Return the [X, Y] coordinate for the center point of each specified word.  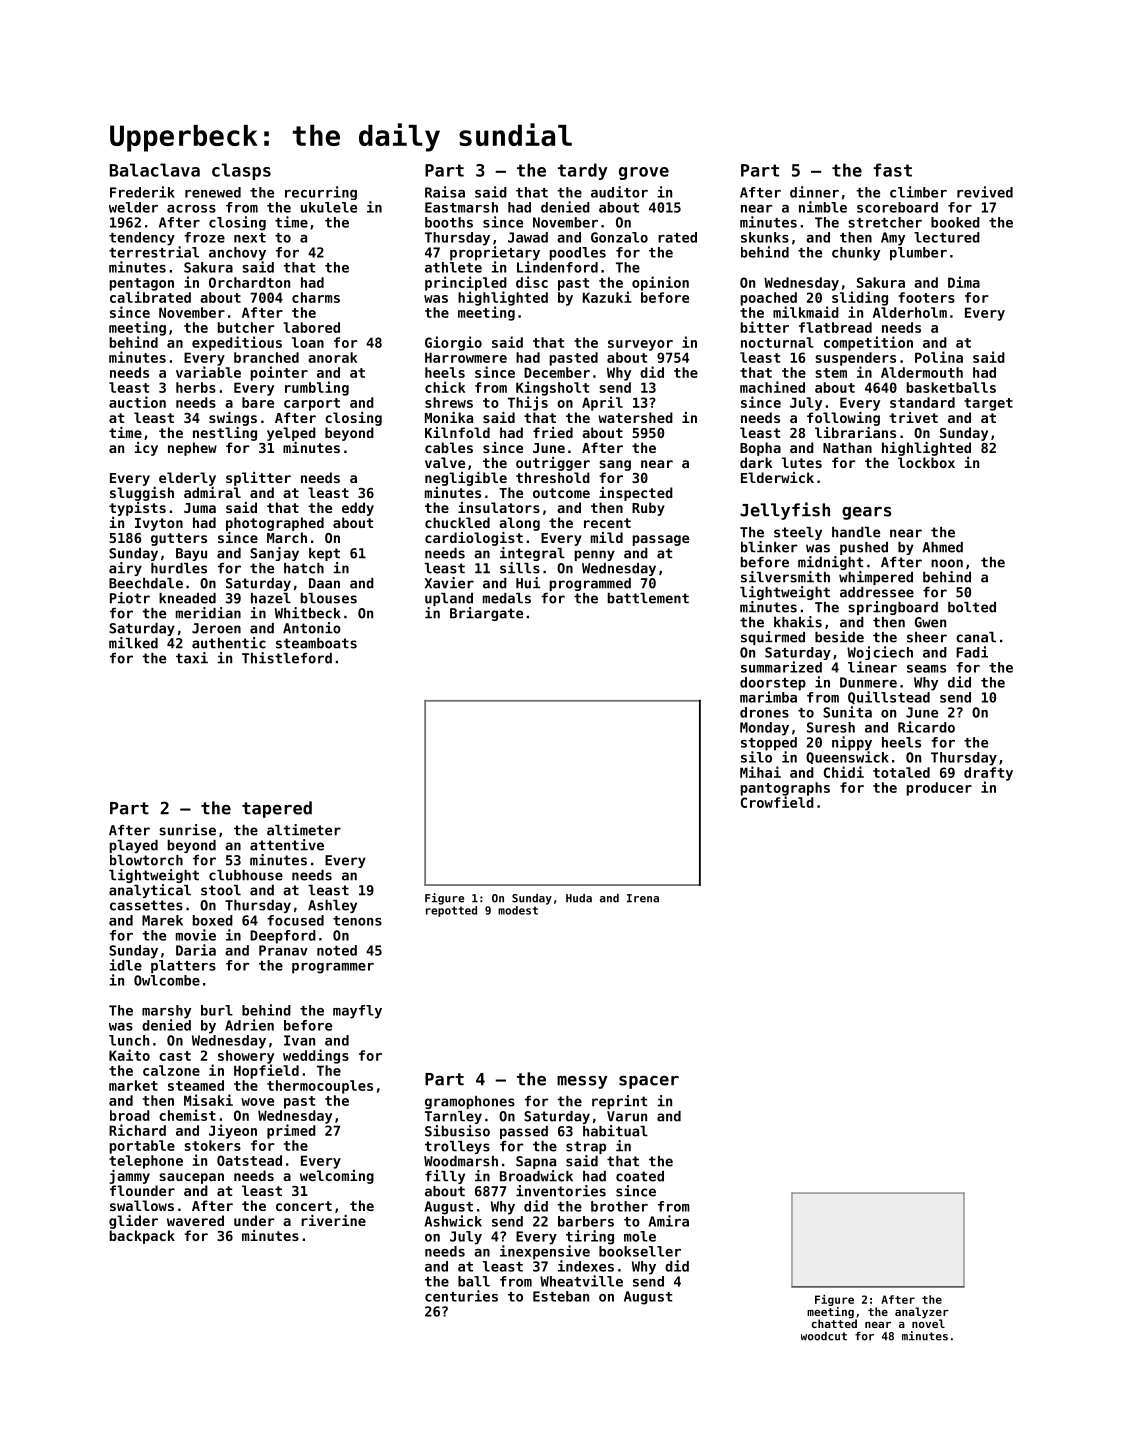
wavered [195, 1220]
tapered [277, 809]
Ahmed [942, 547]
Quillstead [889, 697]
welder [133, 207]
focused [295, 920]
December [557, 372]
